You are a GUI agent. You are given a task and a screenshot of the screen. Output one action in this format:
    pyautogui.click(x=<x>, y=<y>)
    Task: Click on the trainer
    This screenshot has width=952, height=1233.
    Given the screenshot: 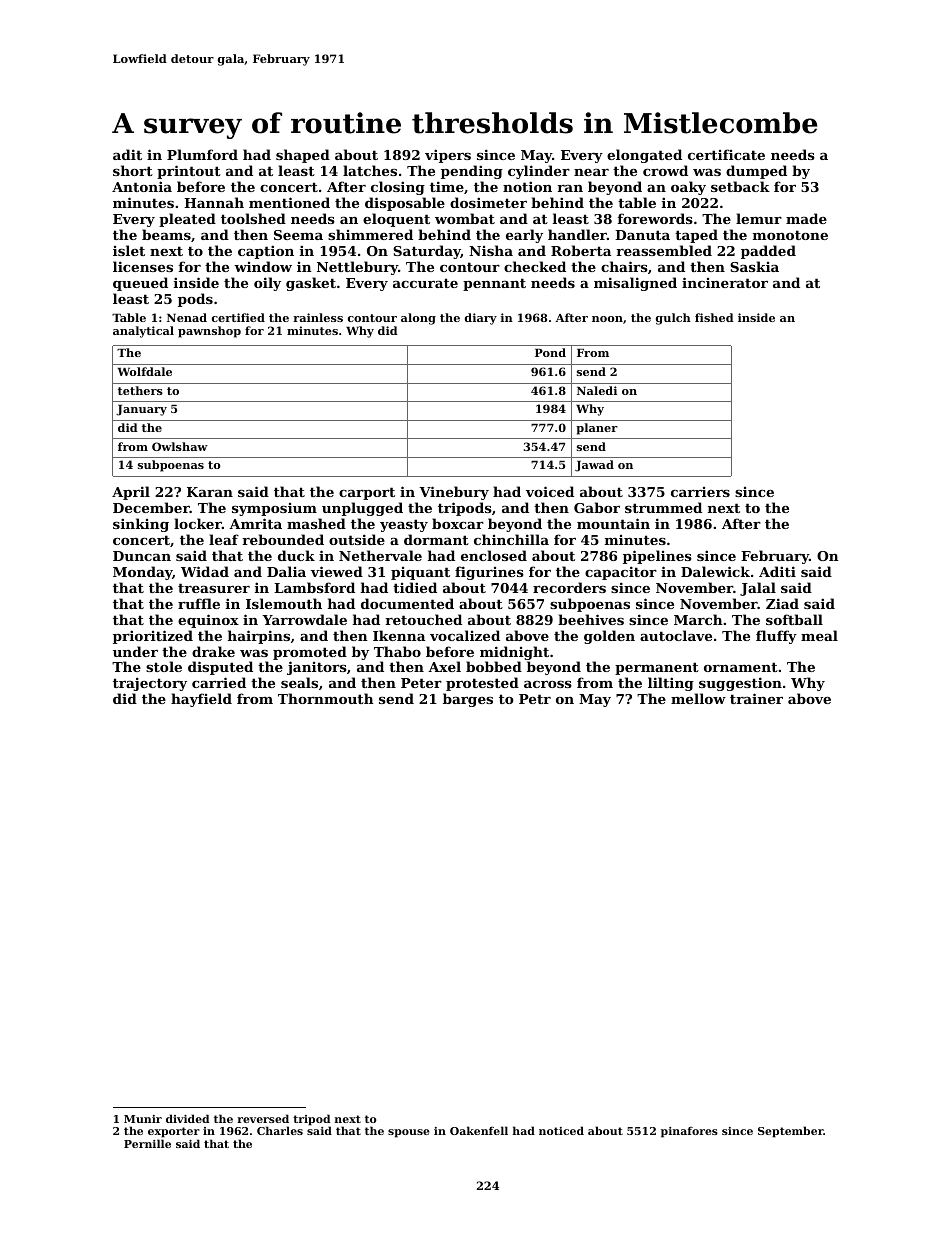 What is the action you would take?
    pyautogui.click(x=756, y=698)
